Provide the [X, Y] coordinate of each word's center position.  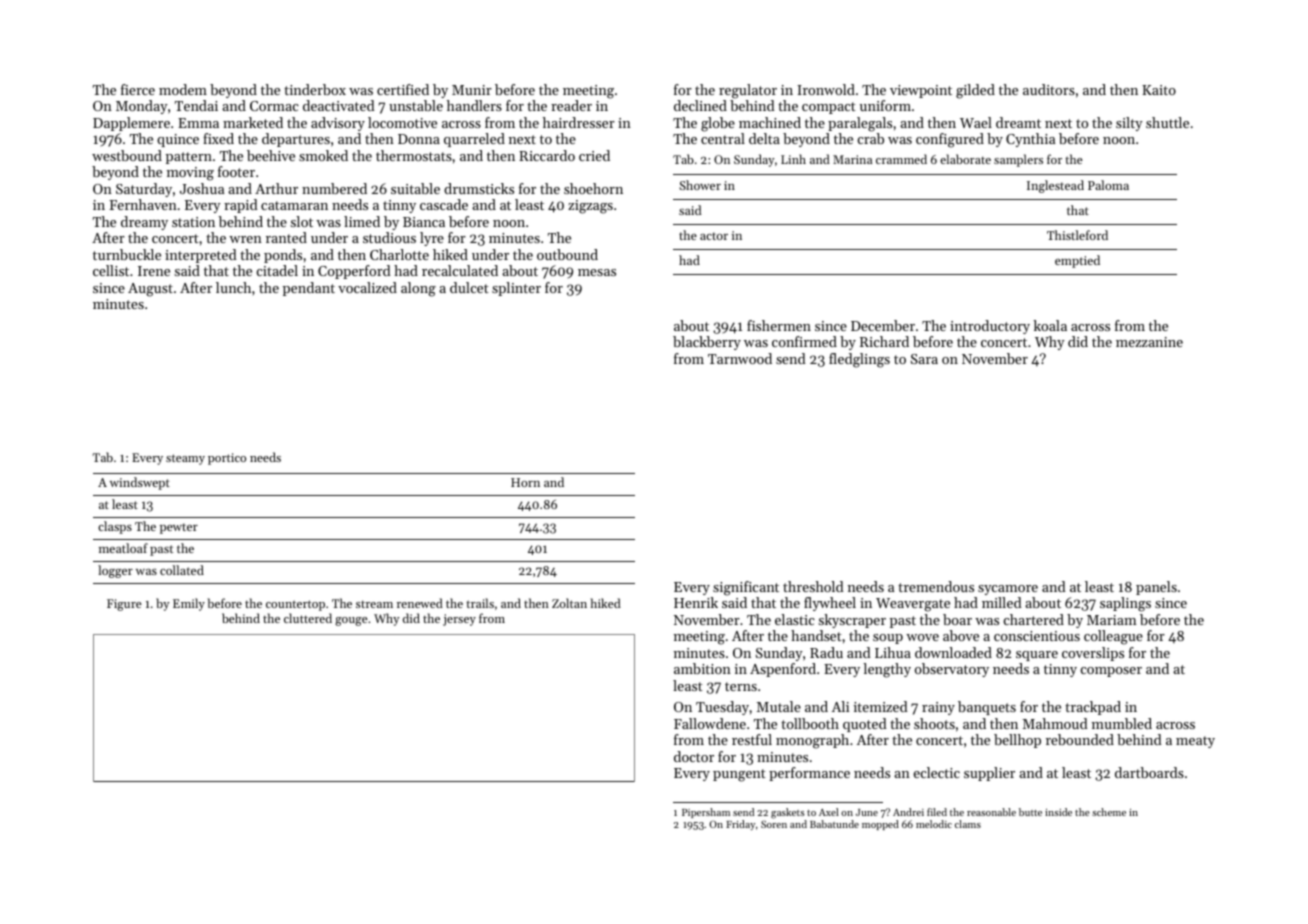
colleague [1113, 637]
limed [362, 221]
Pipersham [706, 813]
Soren [774, 824]
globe [718, 124]
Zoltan [569, 603]
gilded [975, 91]
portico [227, 459]
